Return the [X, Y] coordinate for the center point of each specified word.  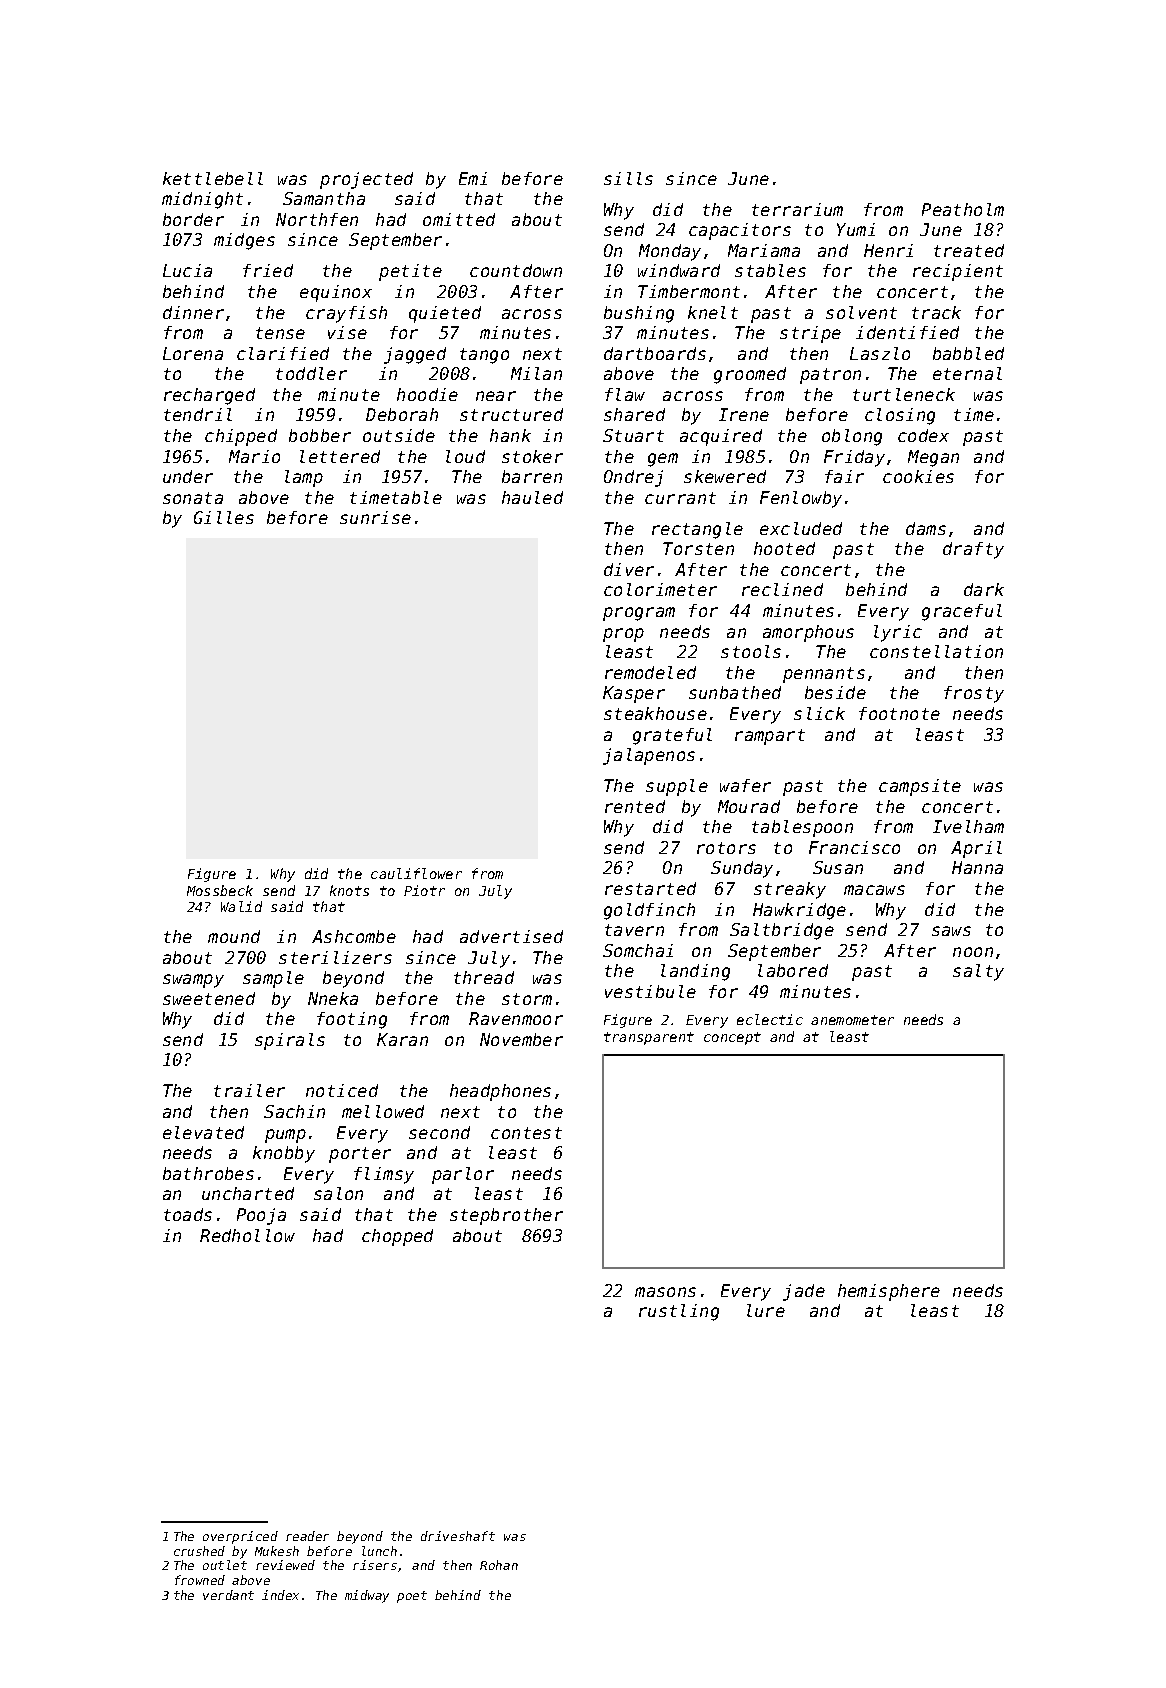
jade [804, 1292]
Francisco [854, 847]
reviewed [285, 1565]
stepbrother [506, 1216]
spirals [290, 1041]
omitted [459, 219]
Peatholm [963, 209]
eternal [967, 373]
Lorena [193, 353]
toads [188, 1214]
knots [349, 890]
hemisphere [889, 1292]
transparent [649, 1038]
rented [635, 806]
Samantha [324, 198]
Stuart [633, 435]
